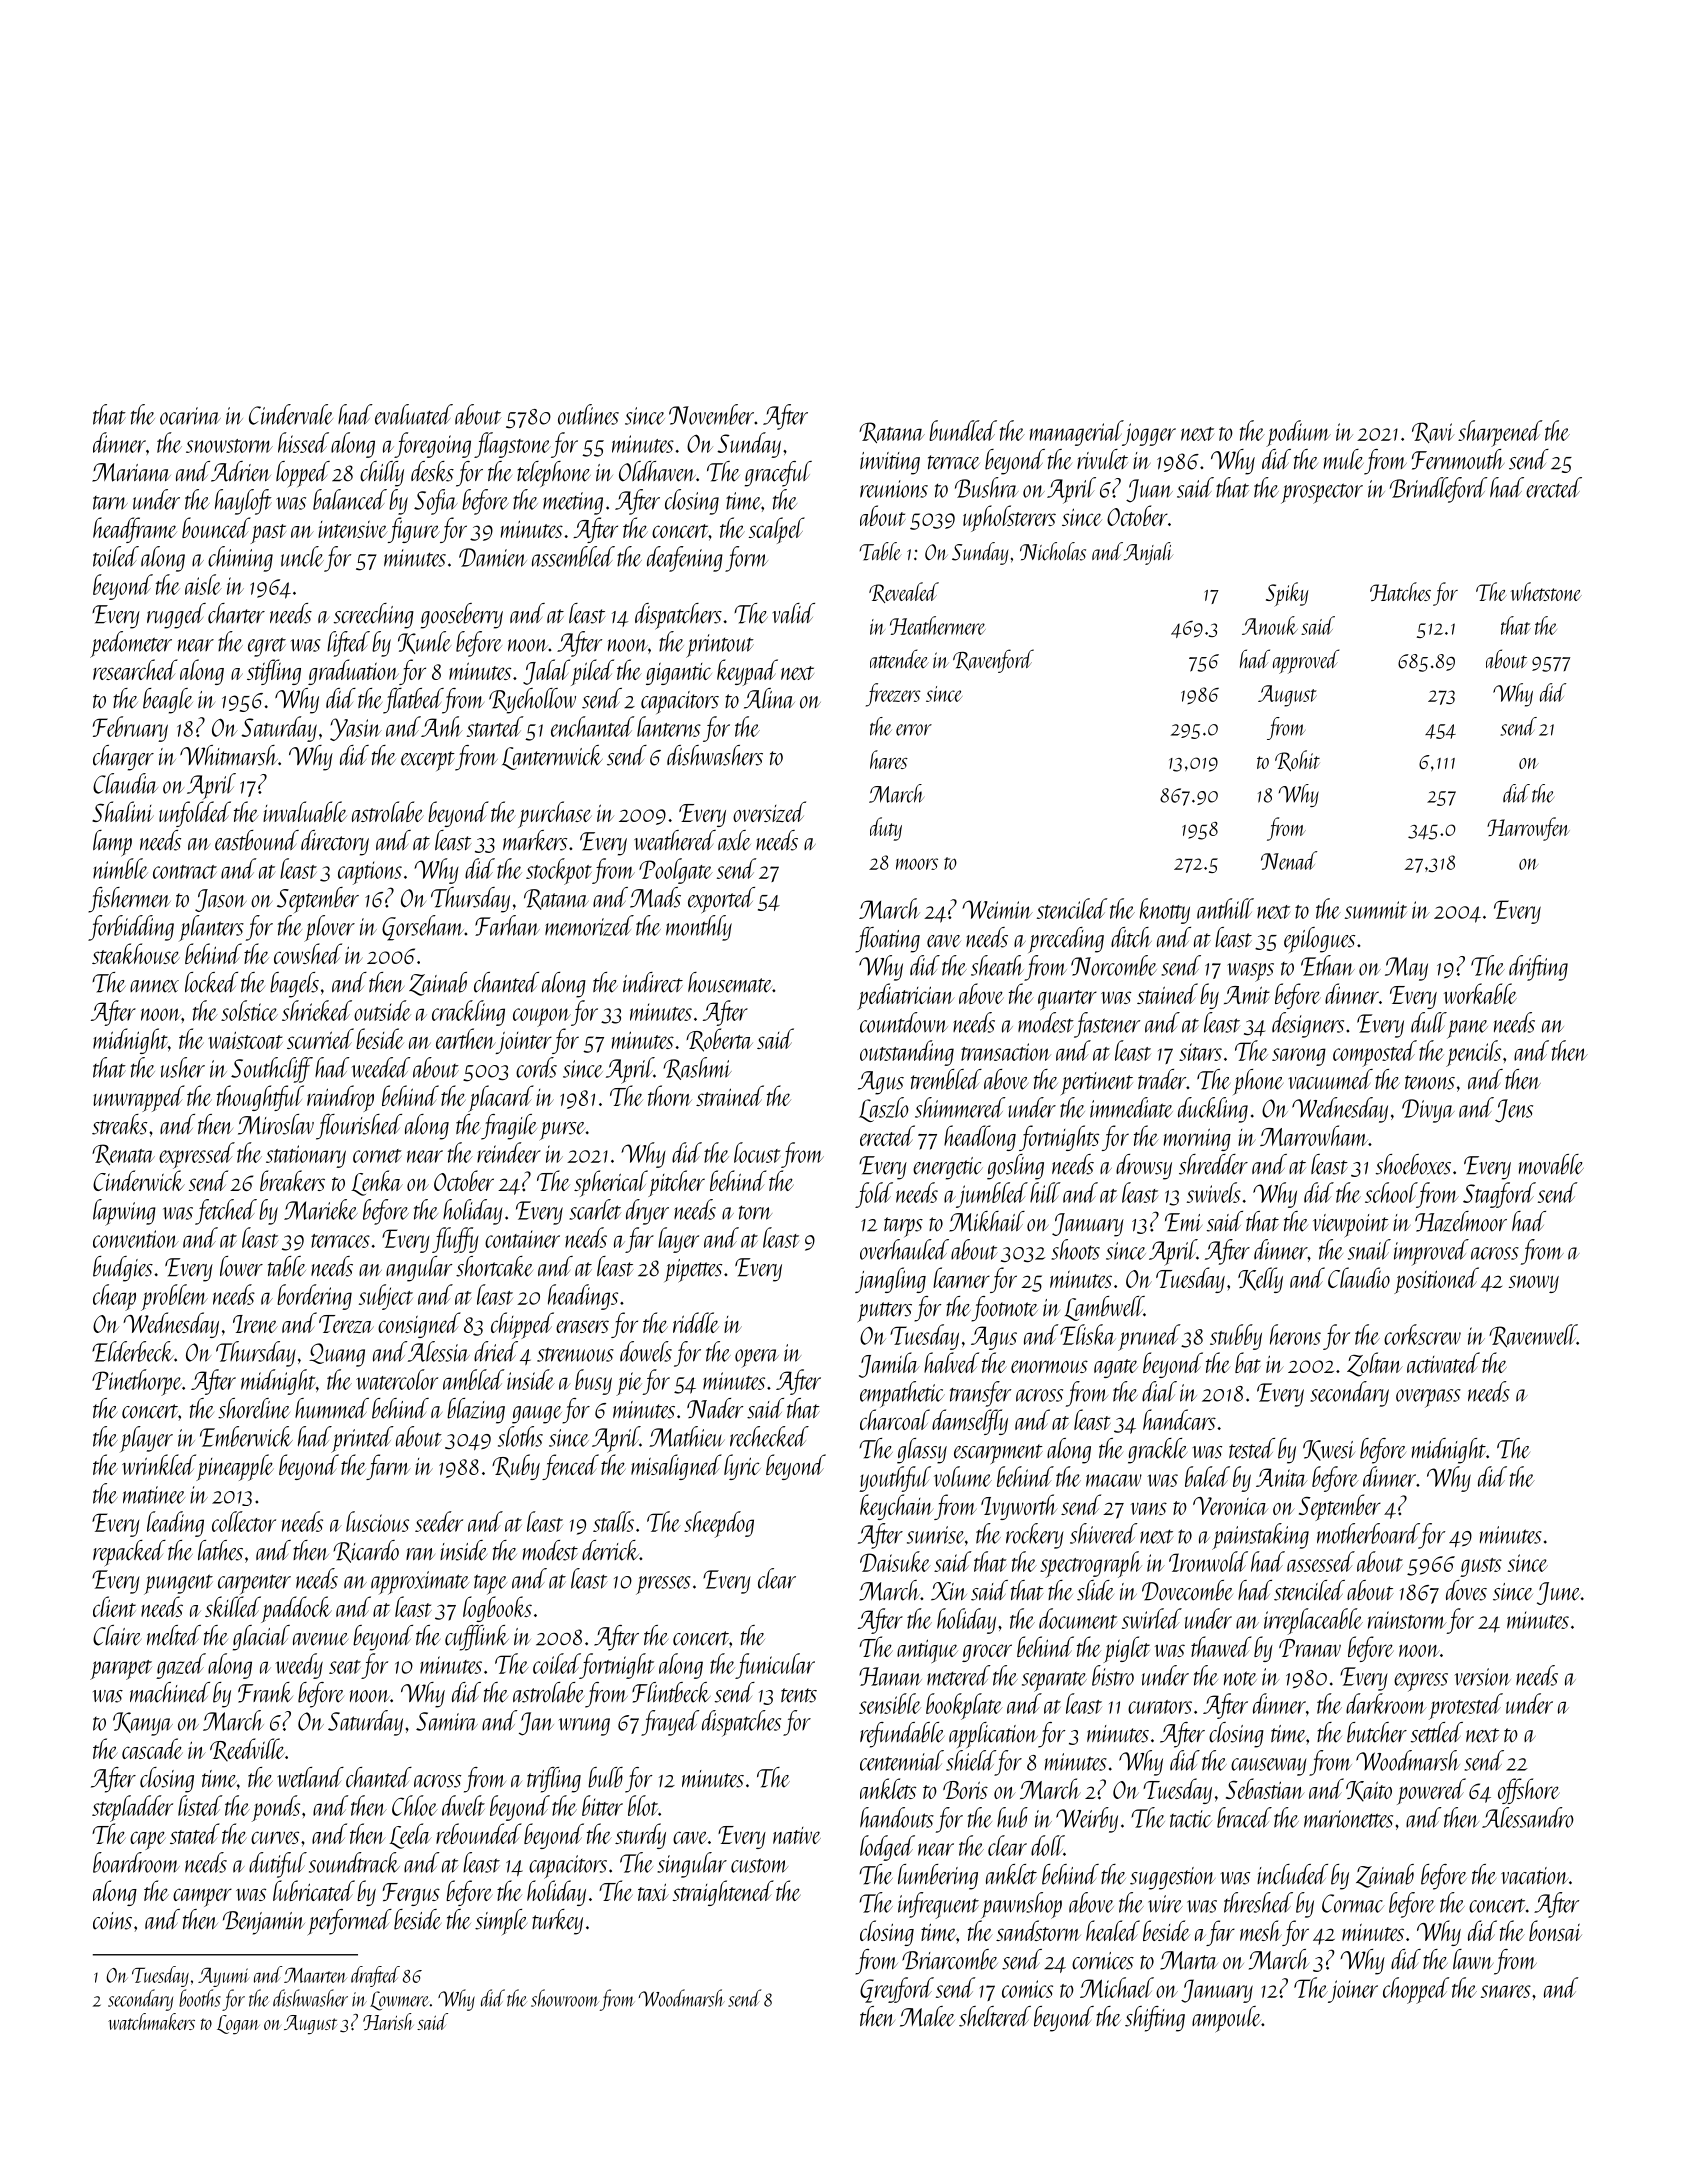  What do you see at coordinates (1213, 1110) in the page?
I see `duckling` at bounding box center [1213, 1110].
